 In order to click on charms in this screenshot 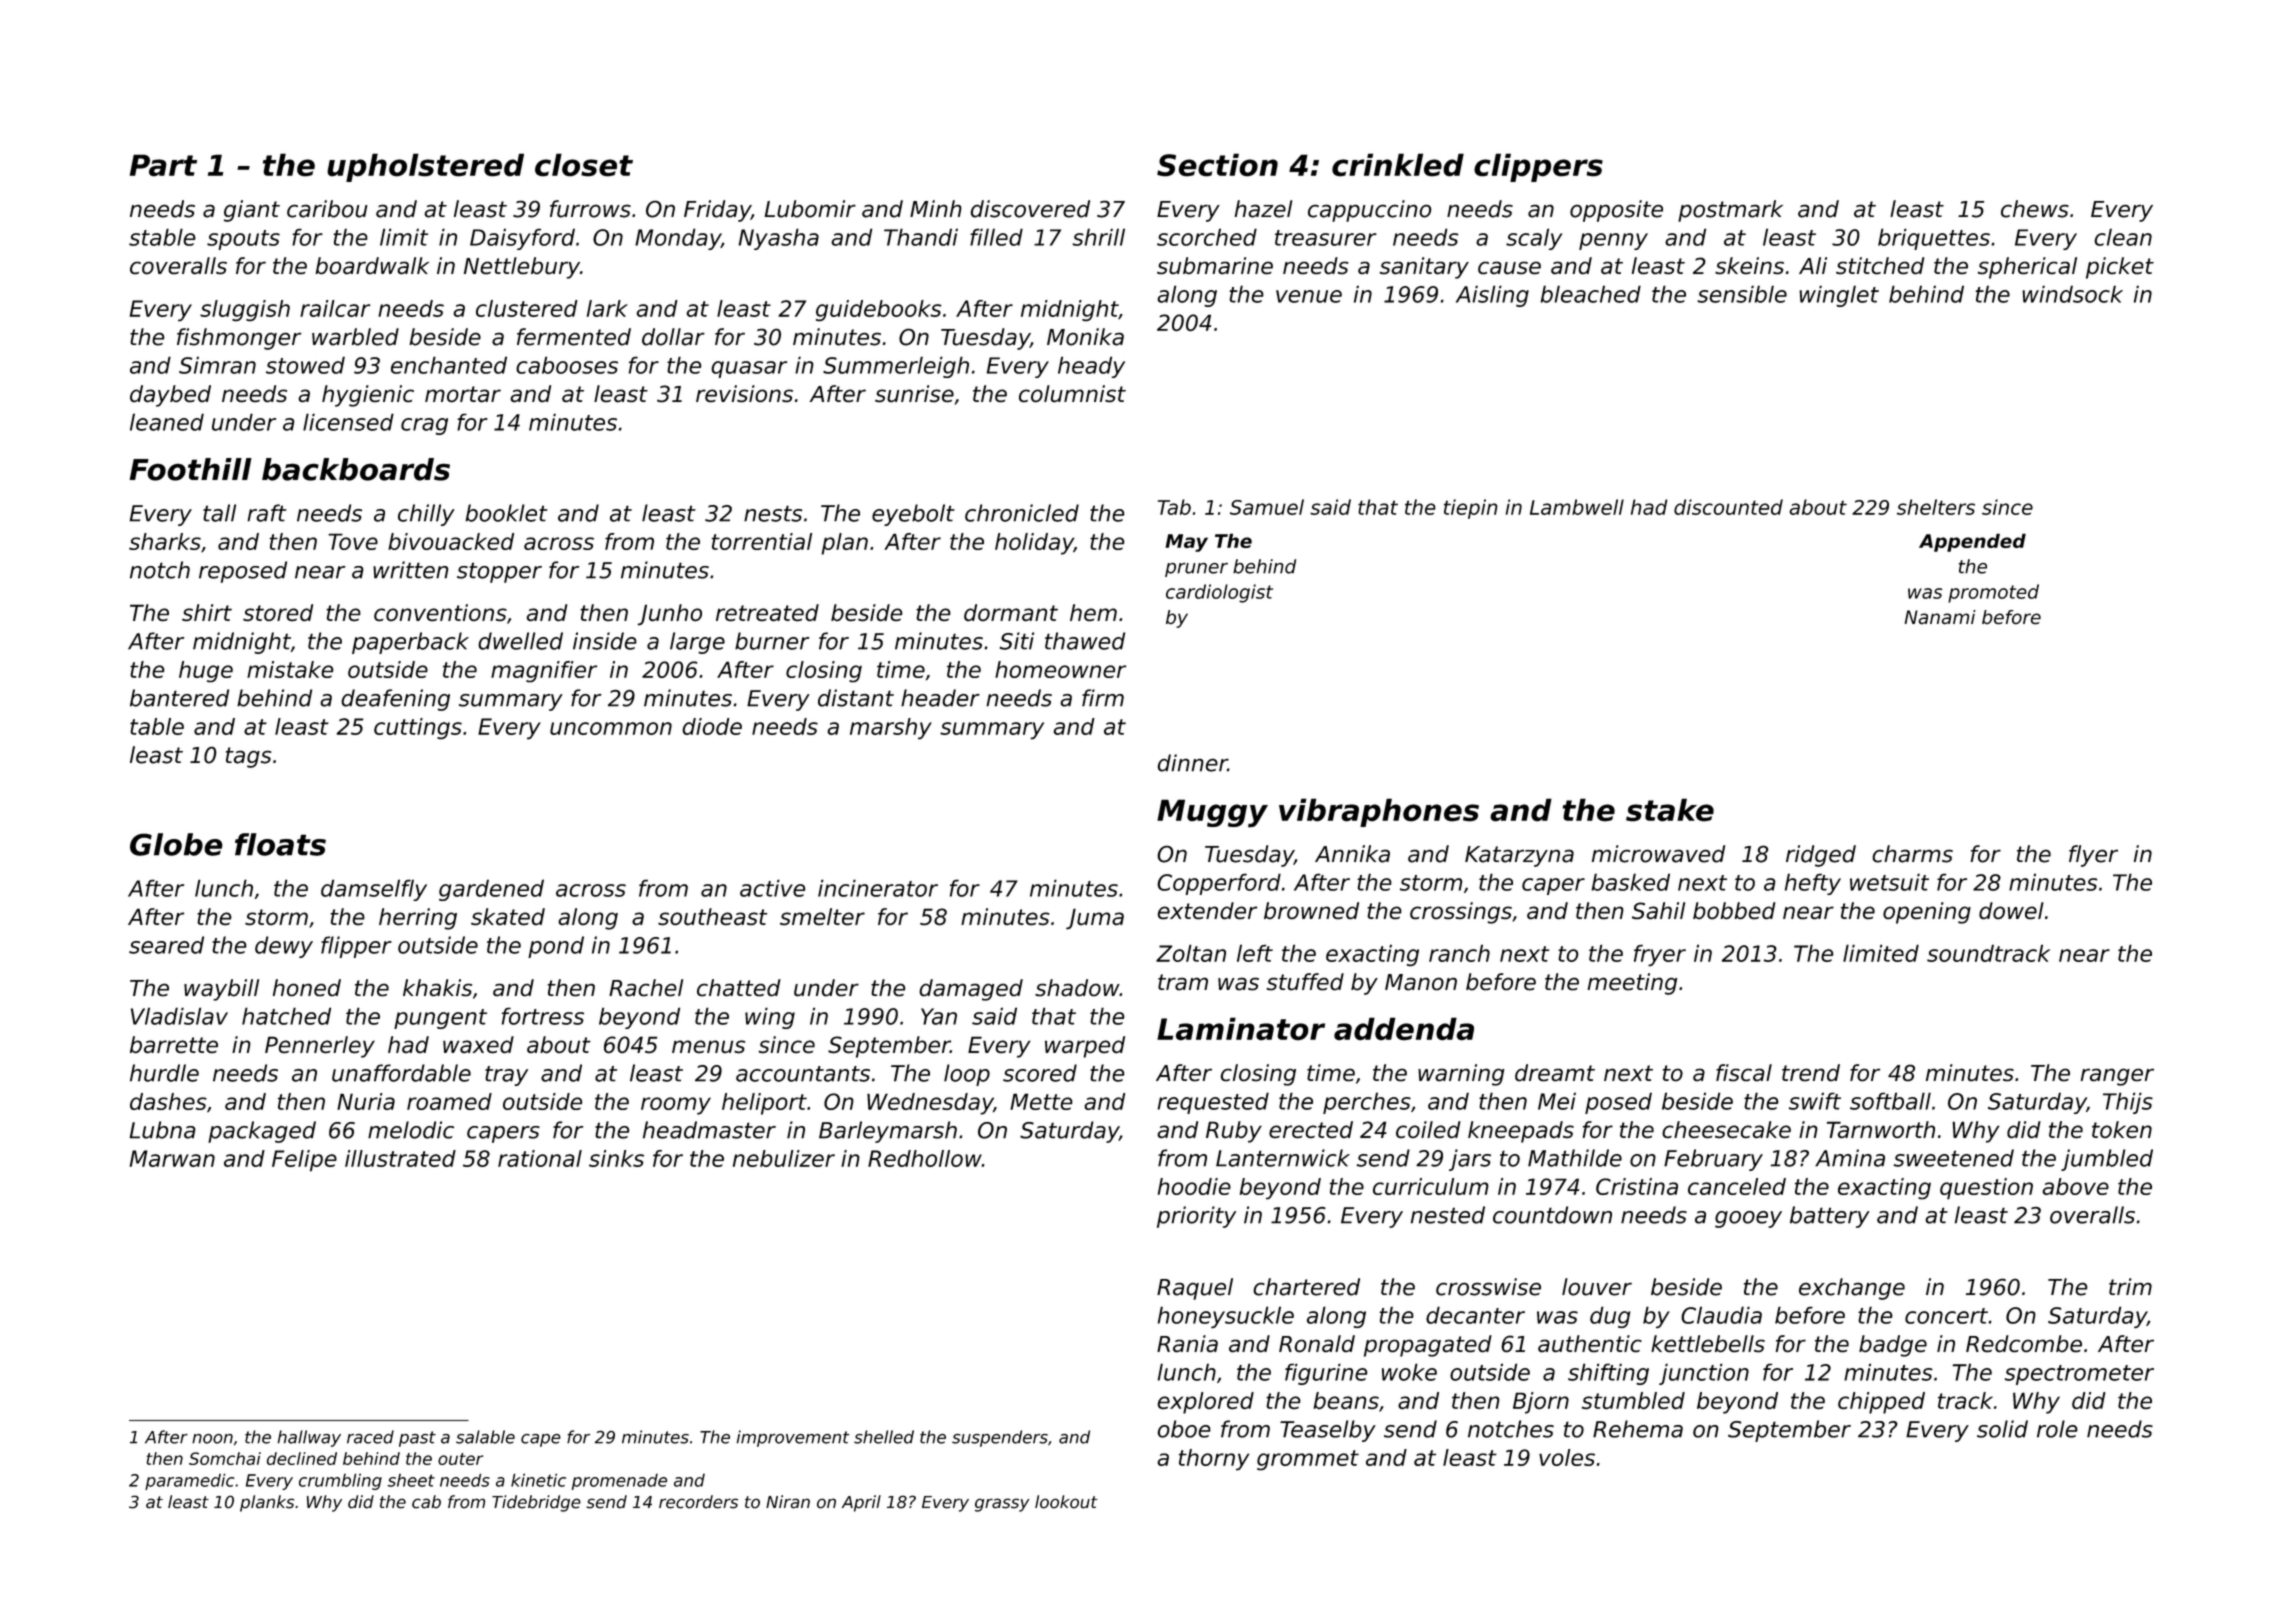, I will do `click(1912, 854)`.
